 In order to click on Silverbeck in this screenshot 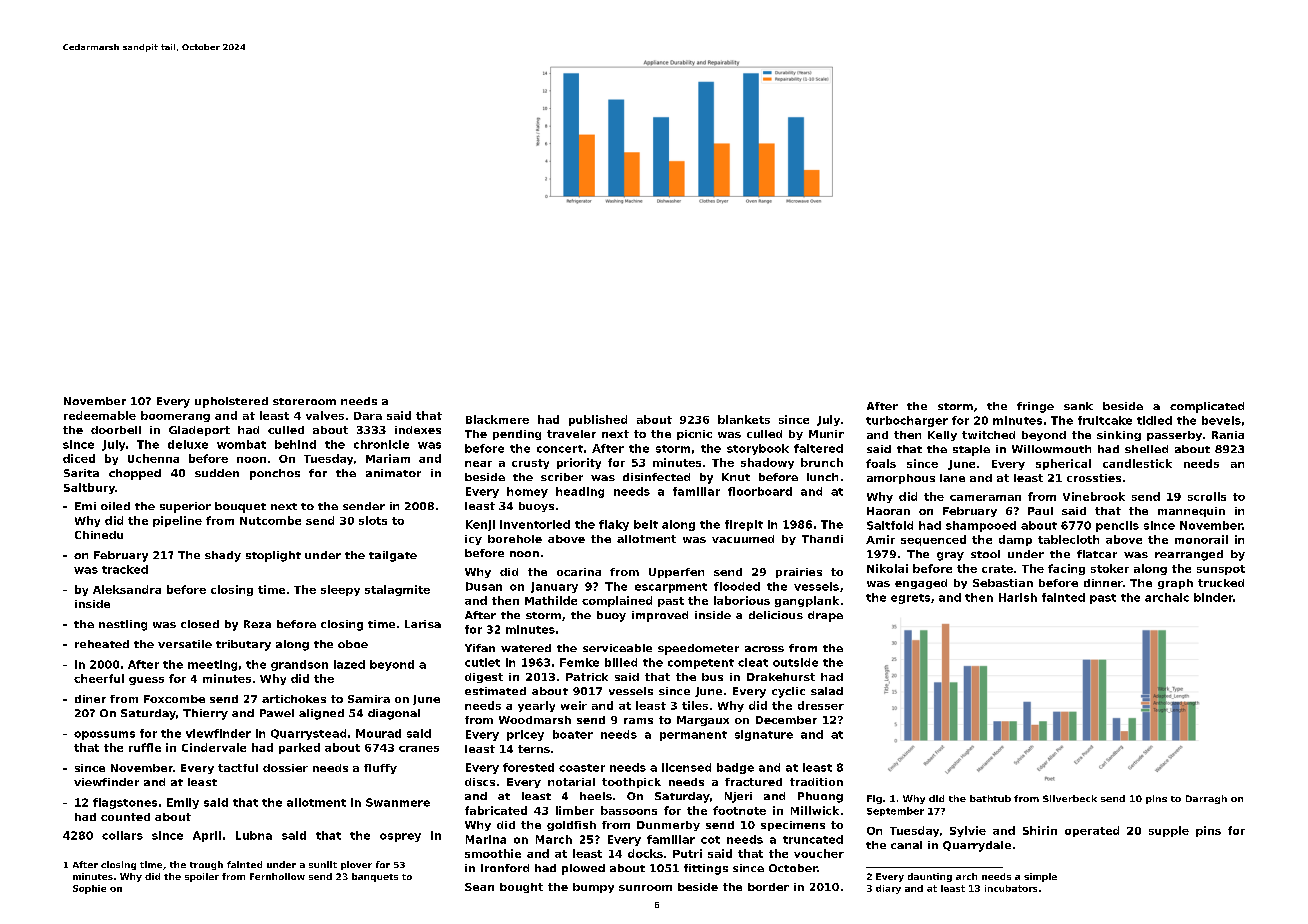, I will do `click(1070, 798)`.
